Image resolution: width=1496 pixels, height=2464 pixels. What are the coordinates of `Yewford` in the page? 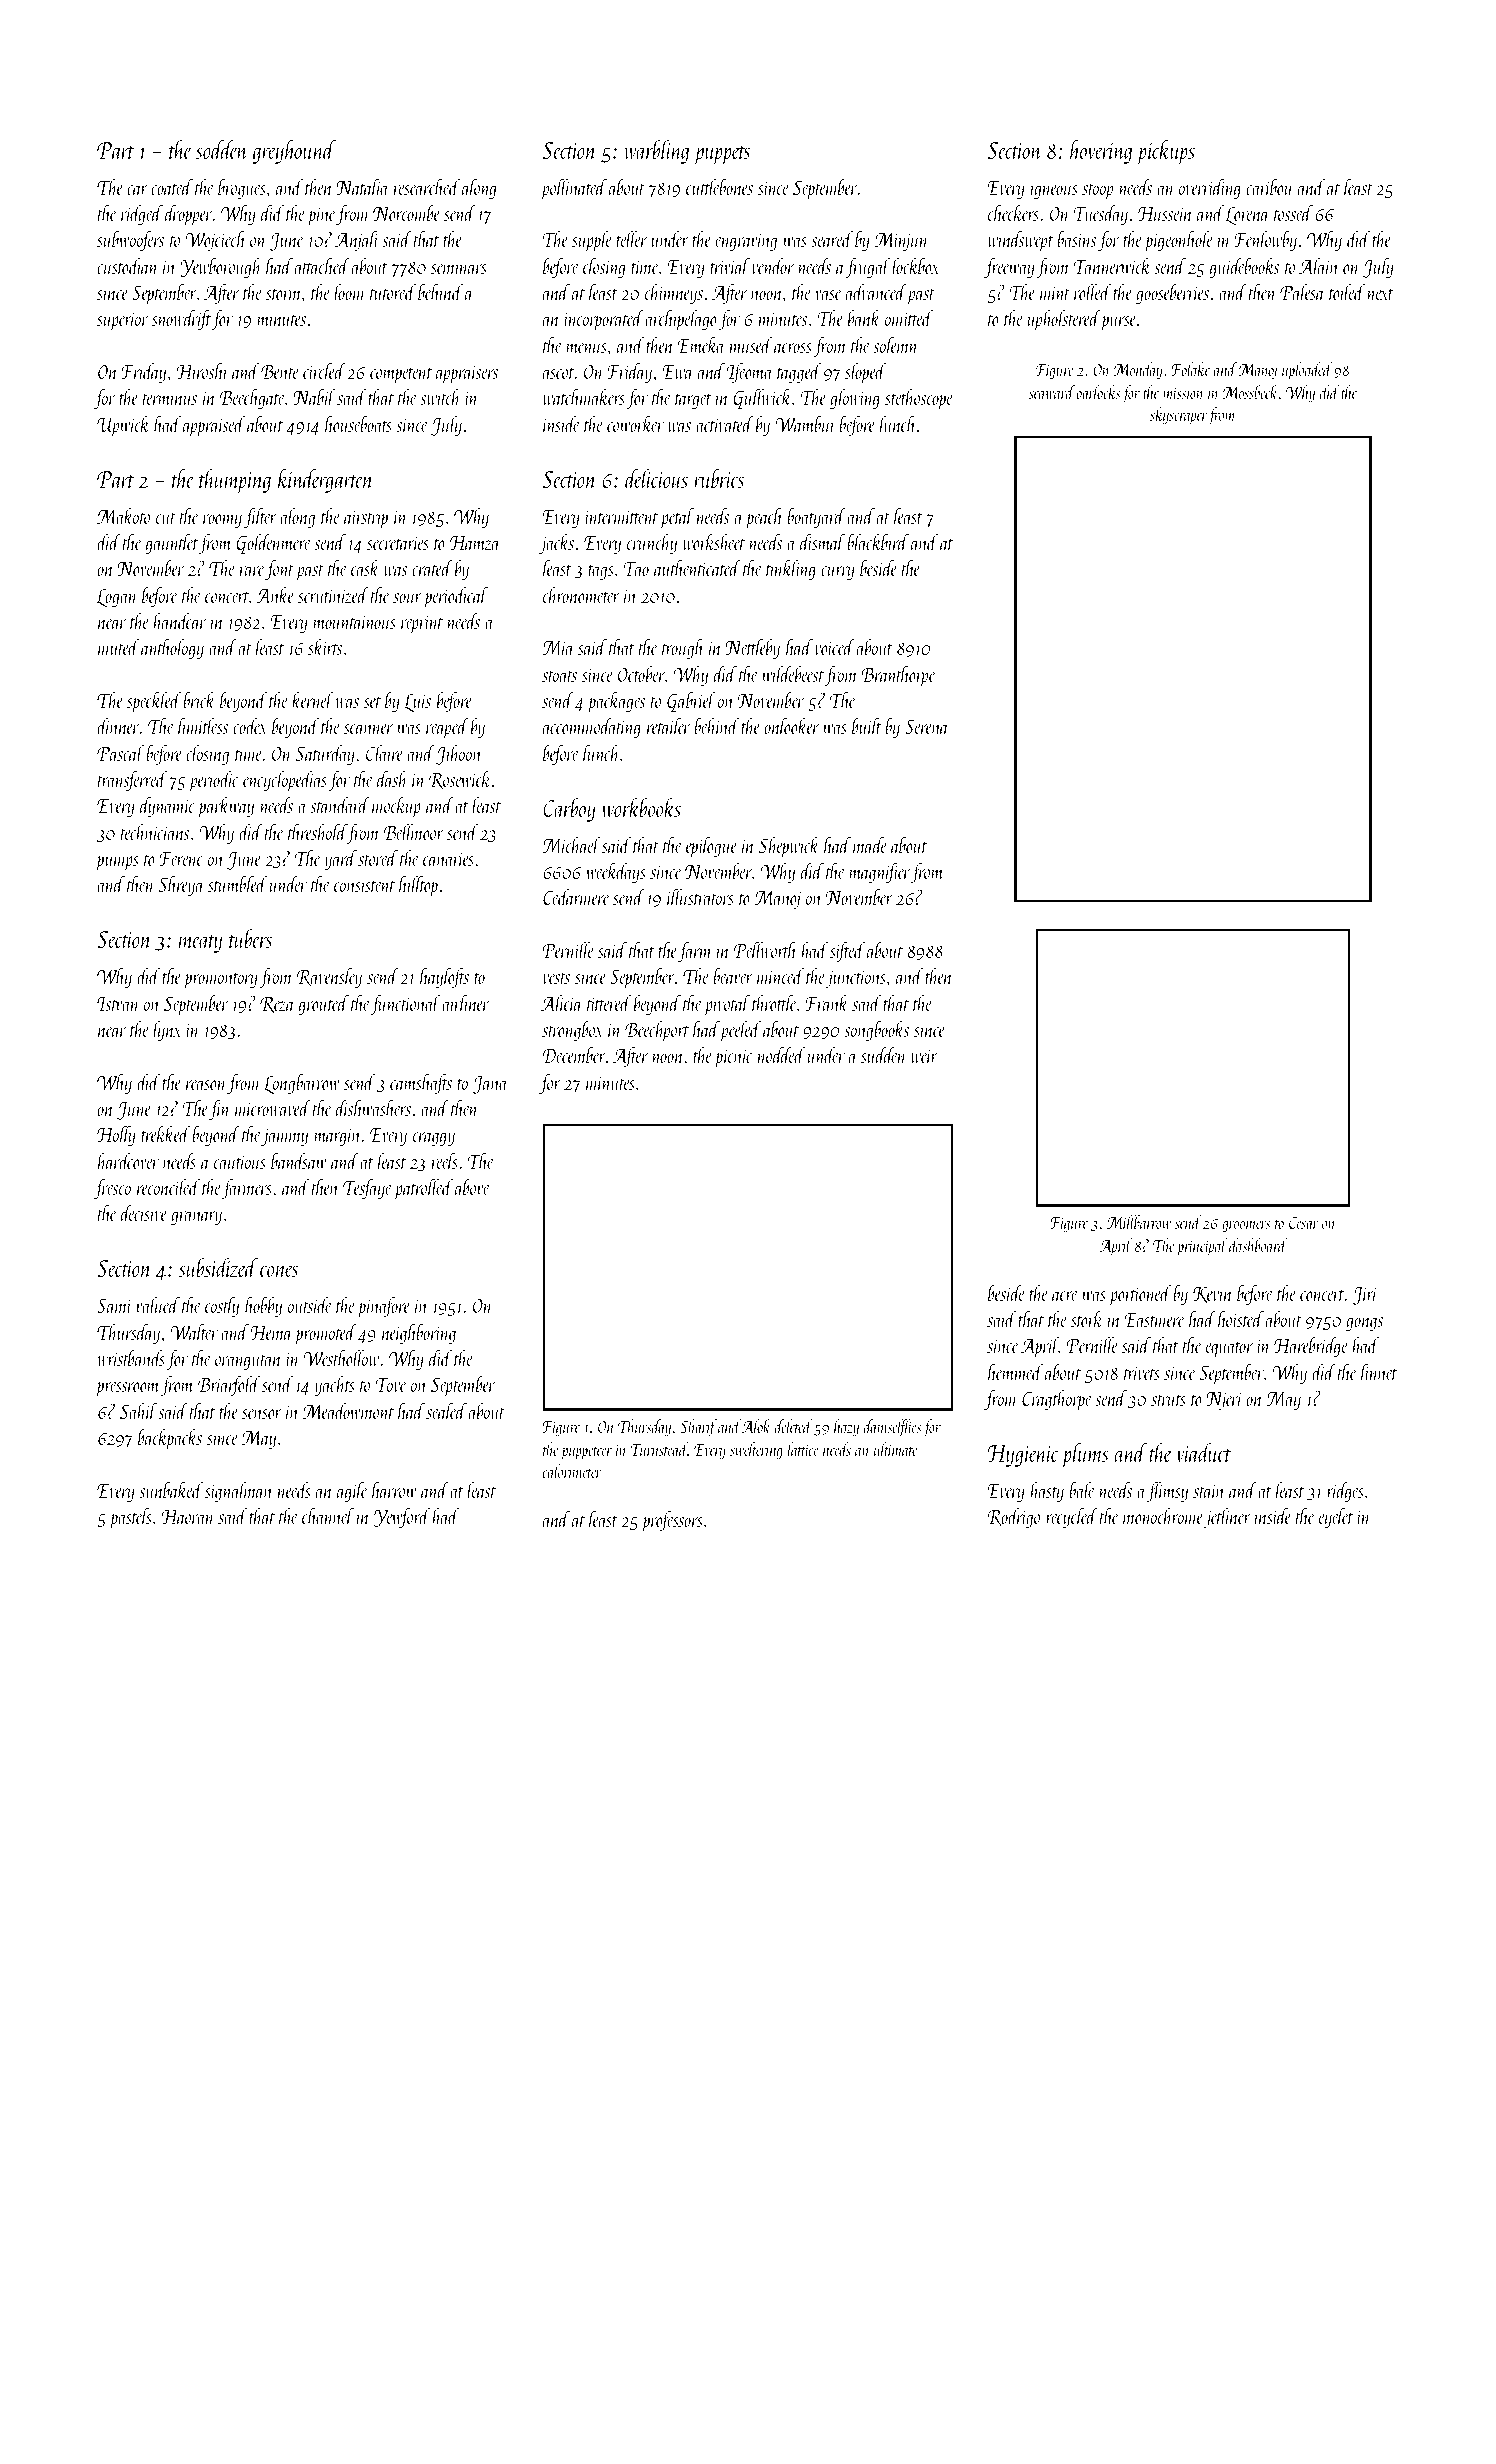 It's located at (402, 1518).
